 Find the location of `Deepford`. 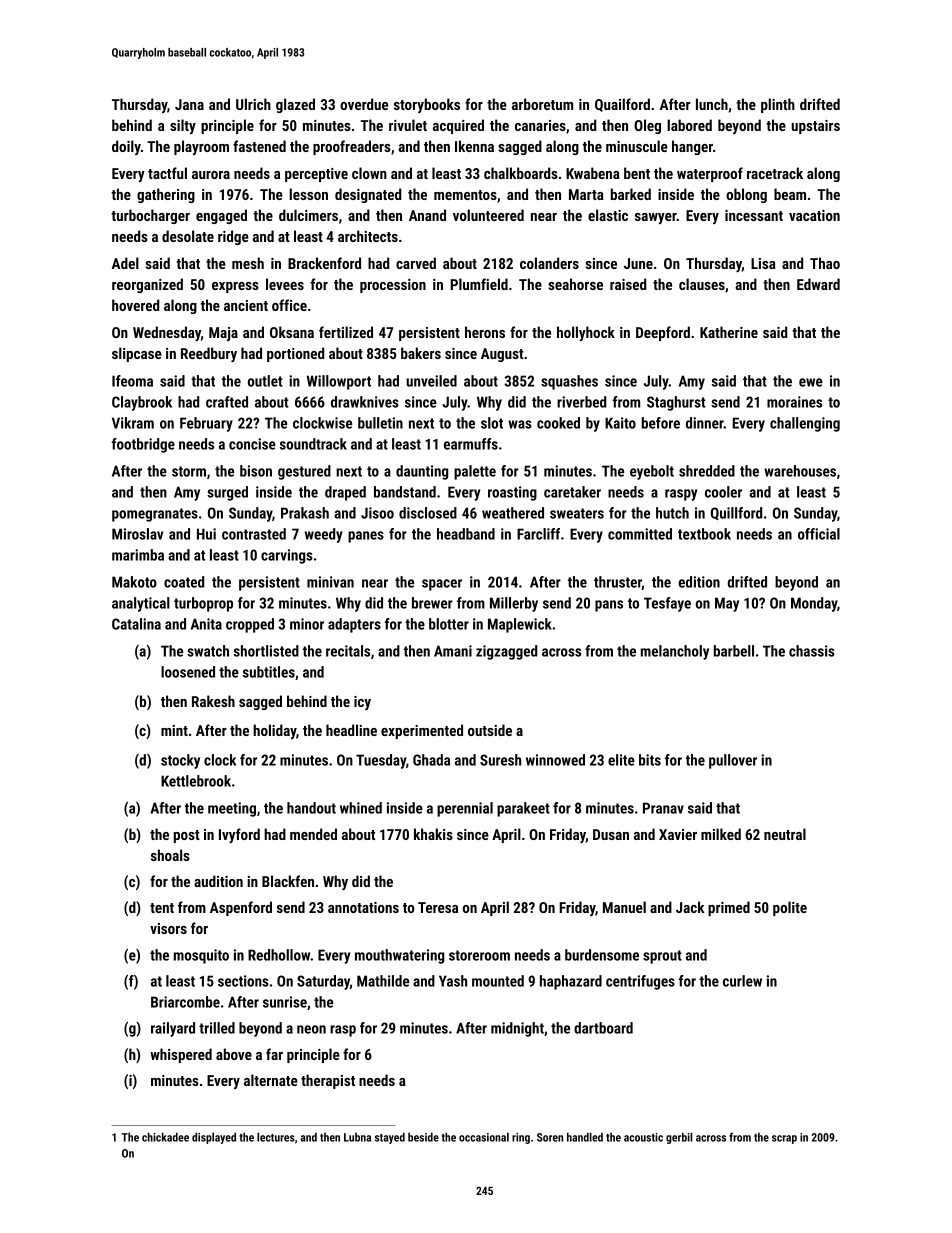

Deepford is located at coordinates (663, 333).
